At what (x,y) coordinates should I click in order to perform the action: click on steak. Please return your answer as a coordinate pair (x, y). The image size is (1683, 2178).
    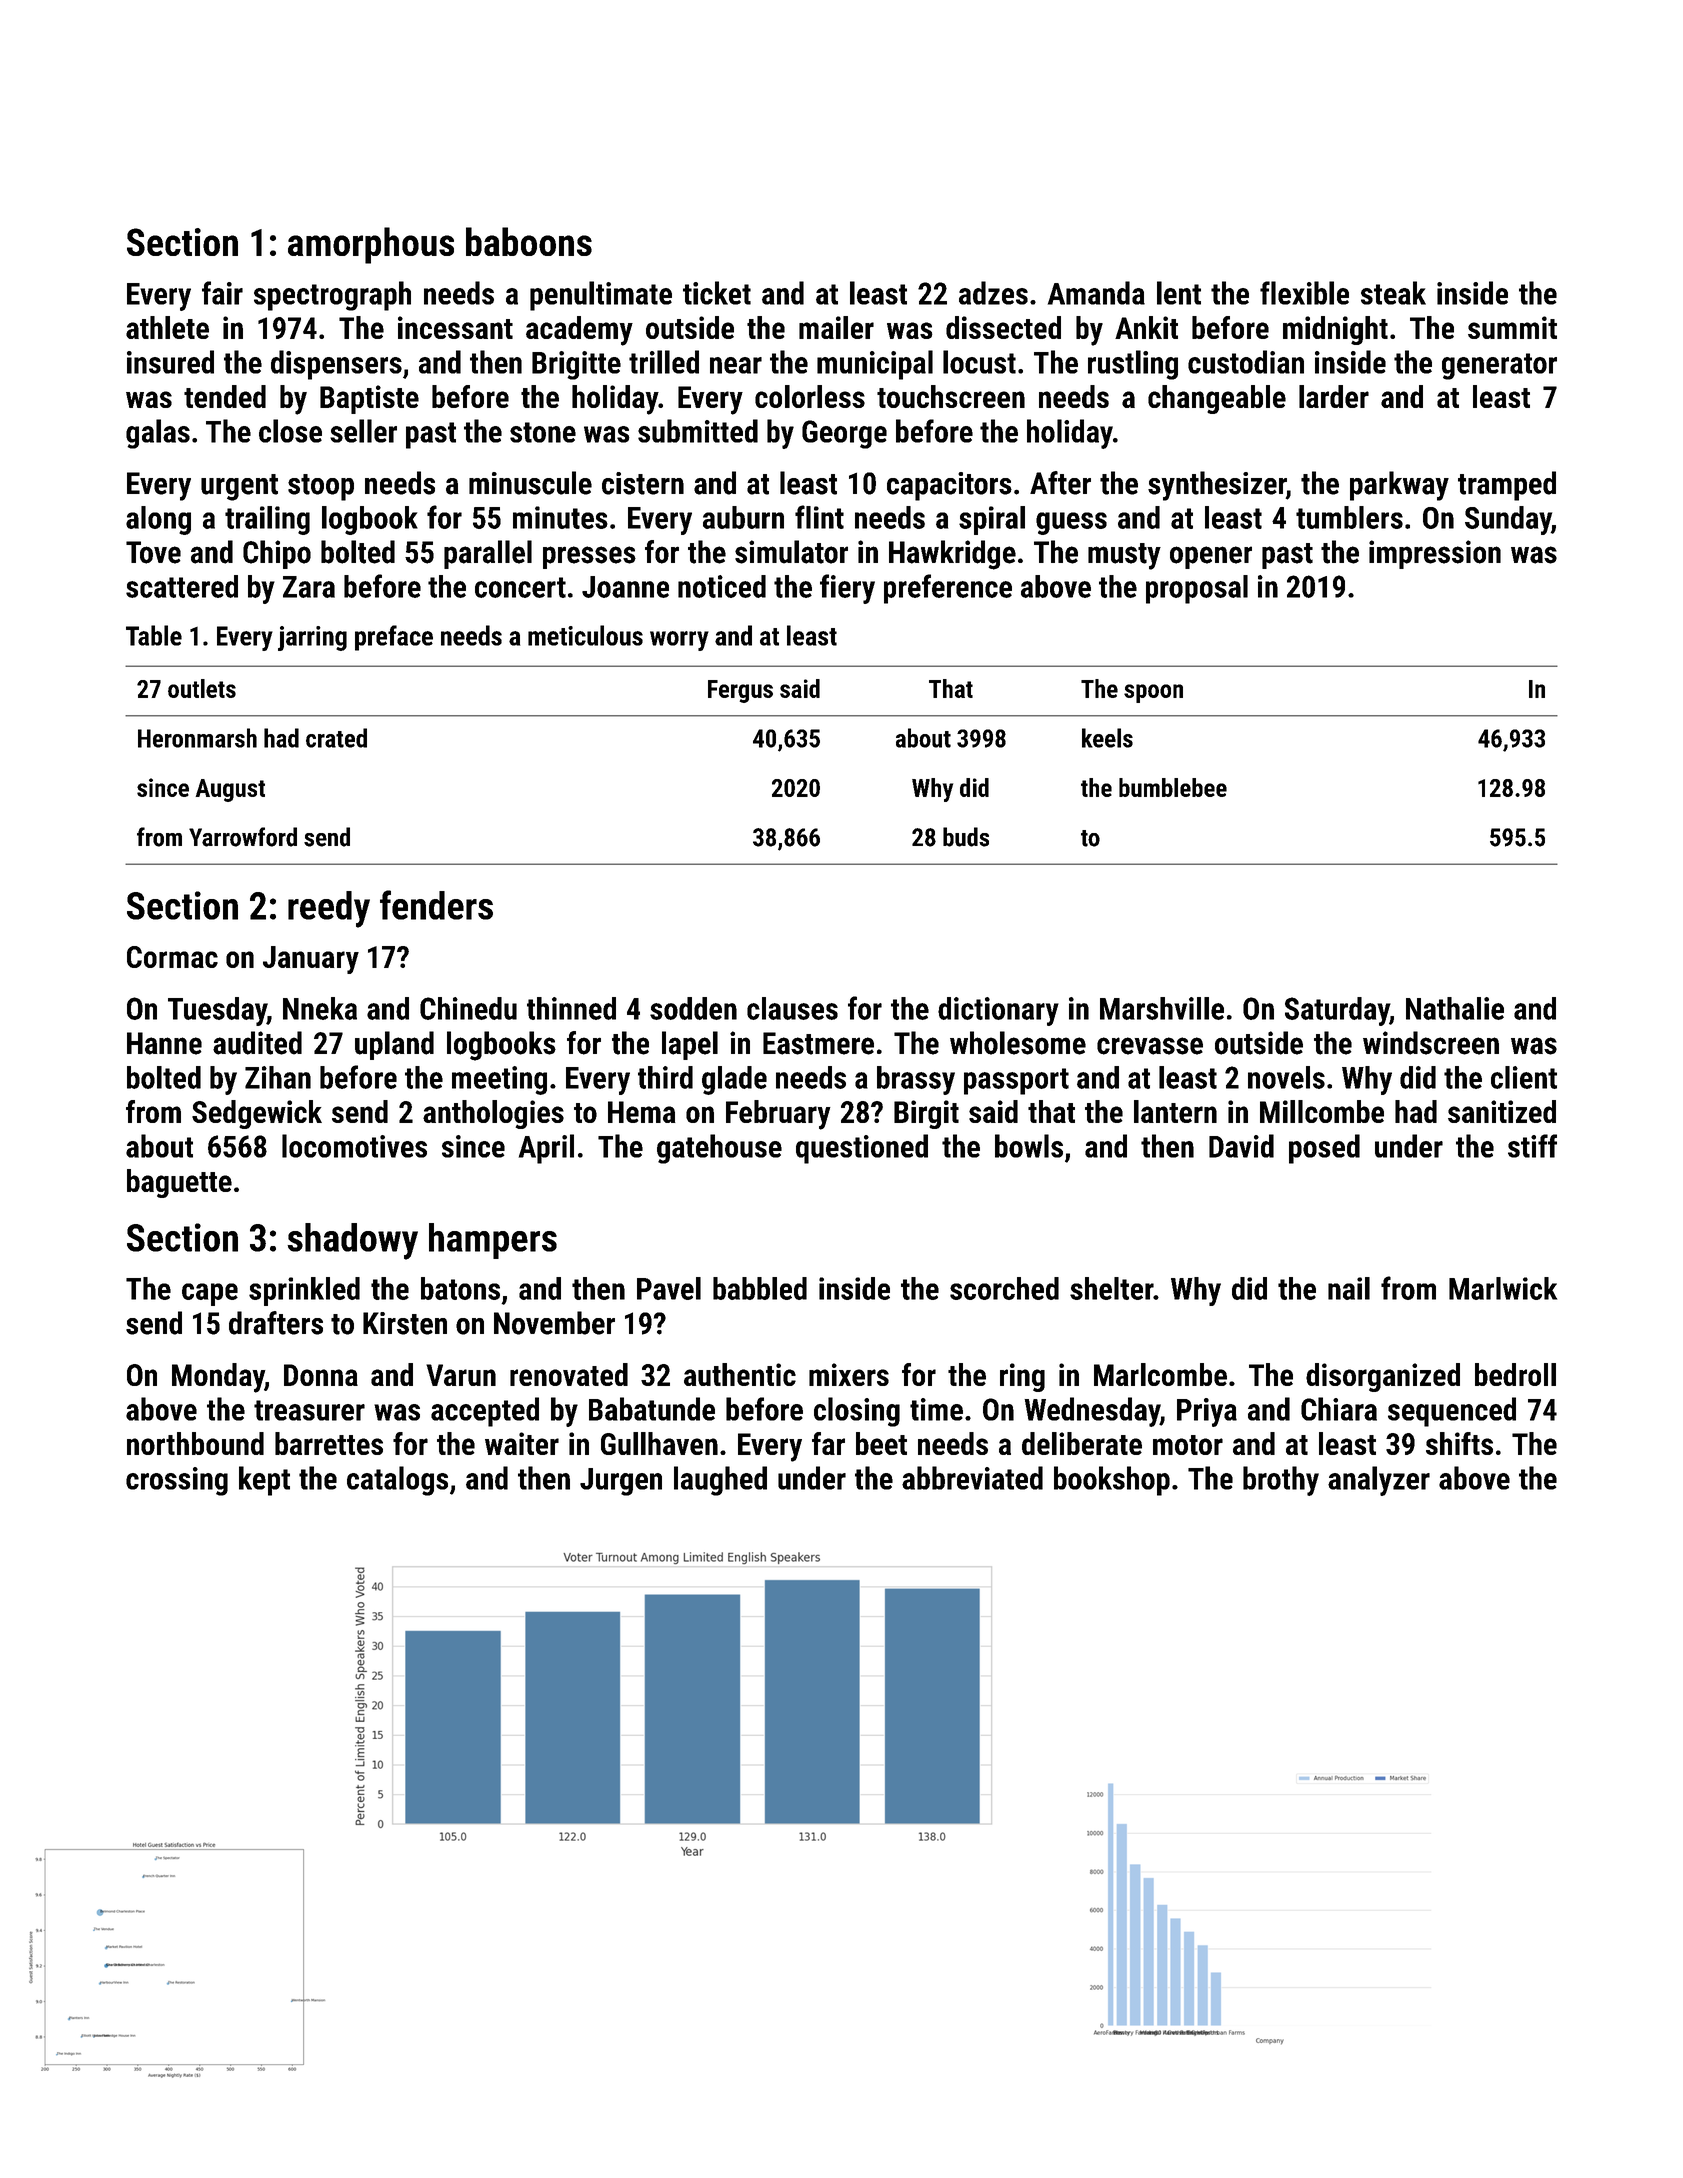
    Looking at the image, I should click on (1393, 293).
